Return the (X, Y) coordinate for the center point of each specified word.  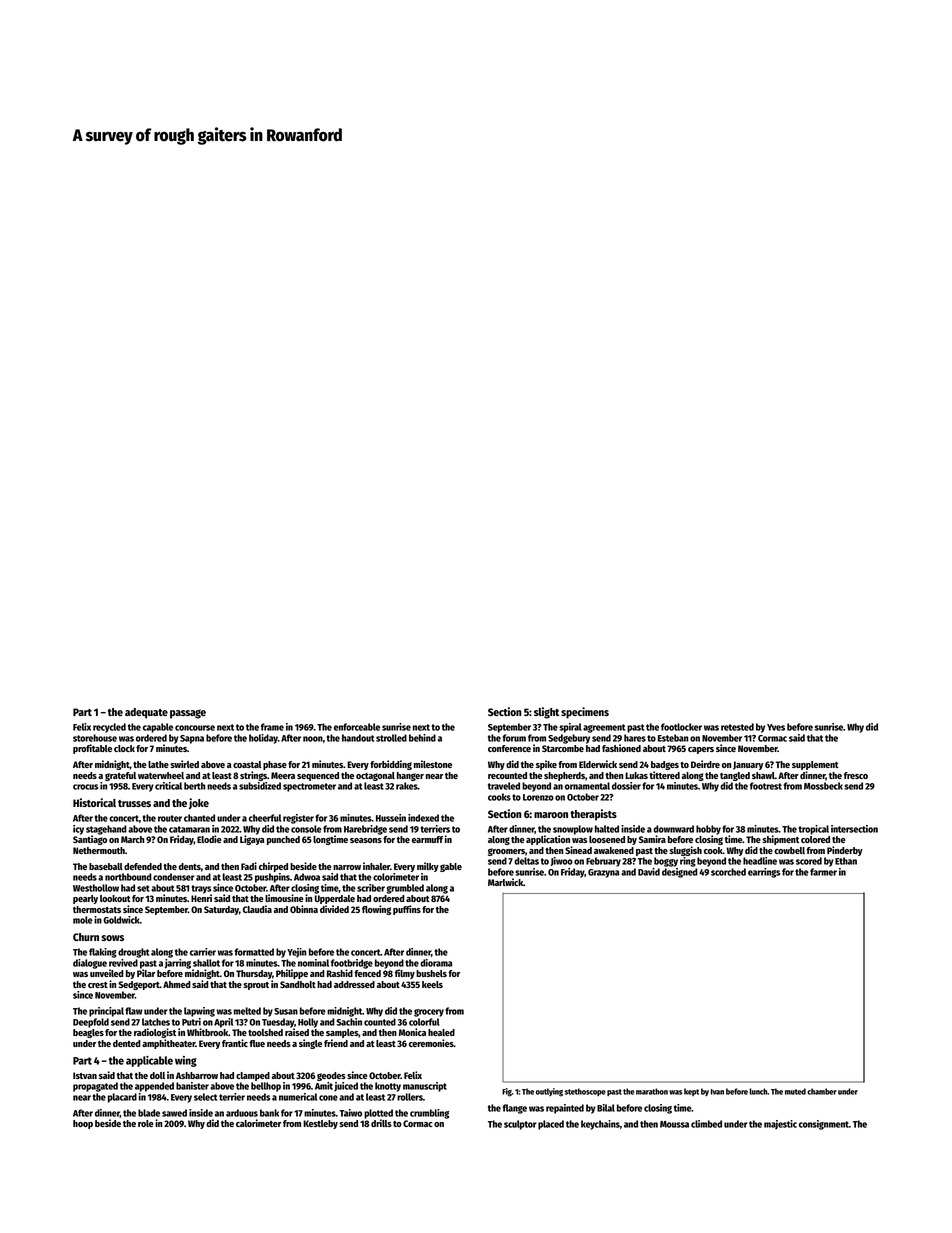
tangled (735, 776)
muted (795, 1091)
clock (124, 748)
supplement (815, 765)
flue (257, 1043)
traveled (504, 786)
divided (334, 909)
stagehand (106, 830)
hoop (83, 1124)
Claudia (257, 909)
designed (680, 873)
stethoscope (585, 1092)
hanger (410, 776)
